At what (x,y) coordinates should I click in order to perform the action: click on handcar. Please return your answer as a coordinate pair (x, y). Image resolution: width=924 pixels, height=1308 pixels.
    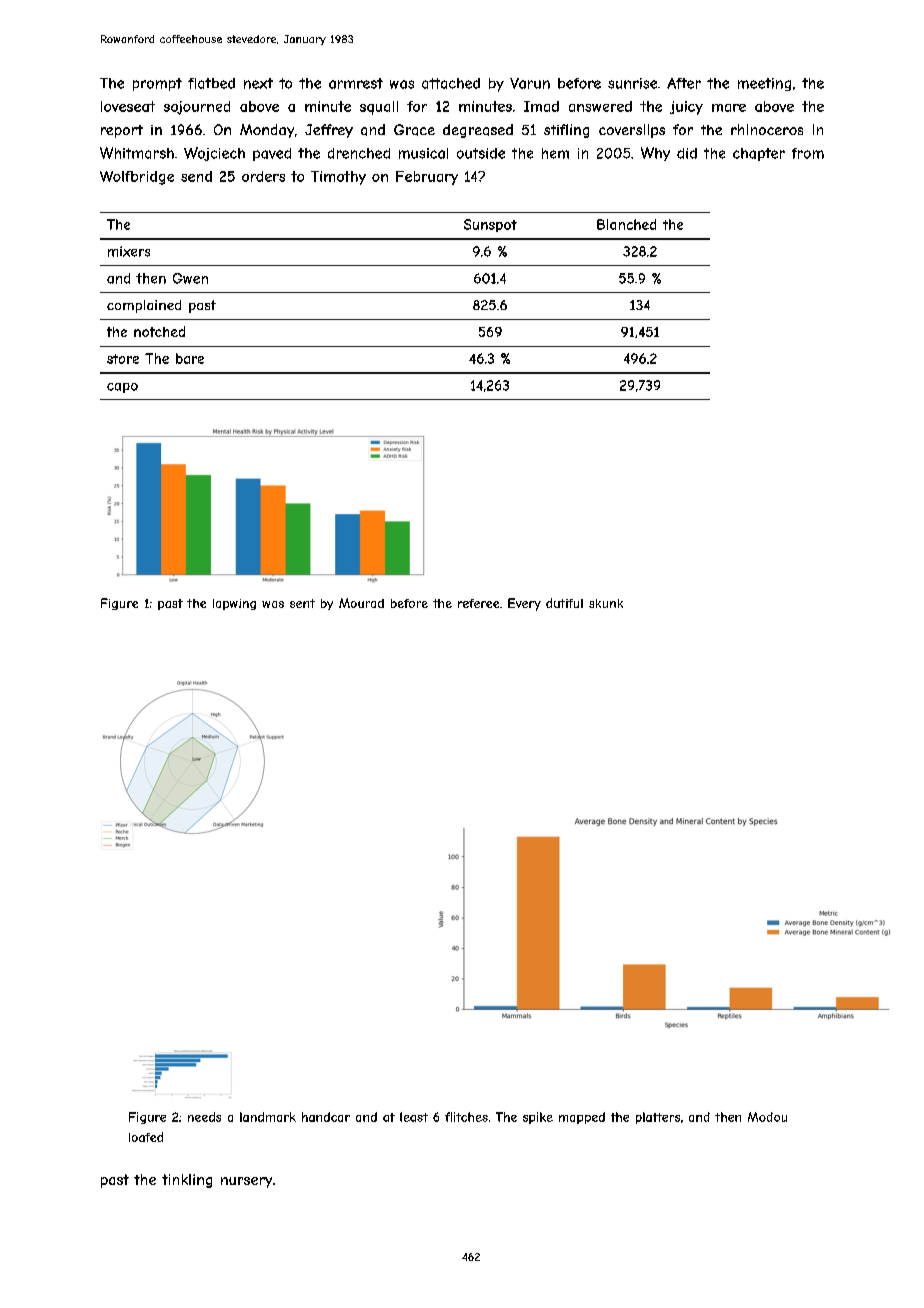
    Looking at the image, I should click on (326, 1117).
